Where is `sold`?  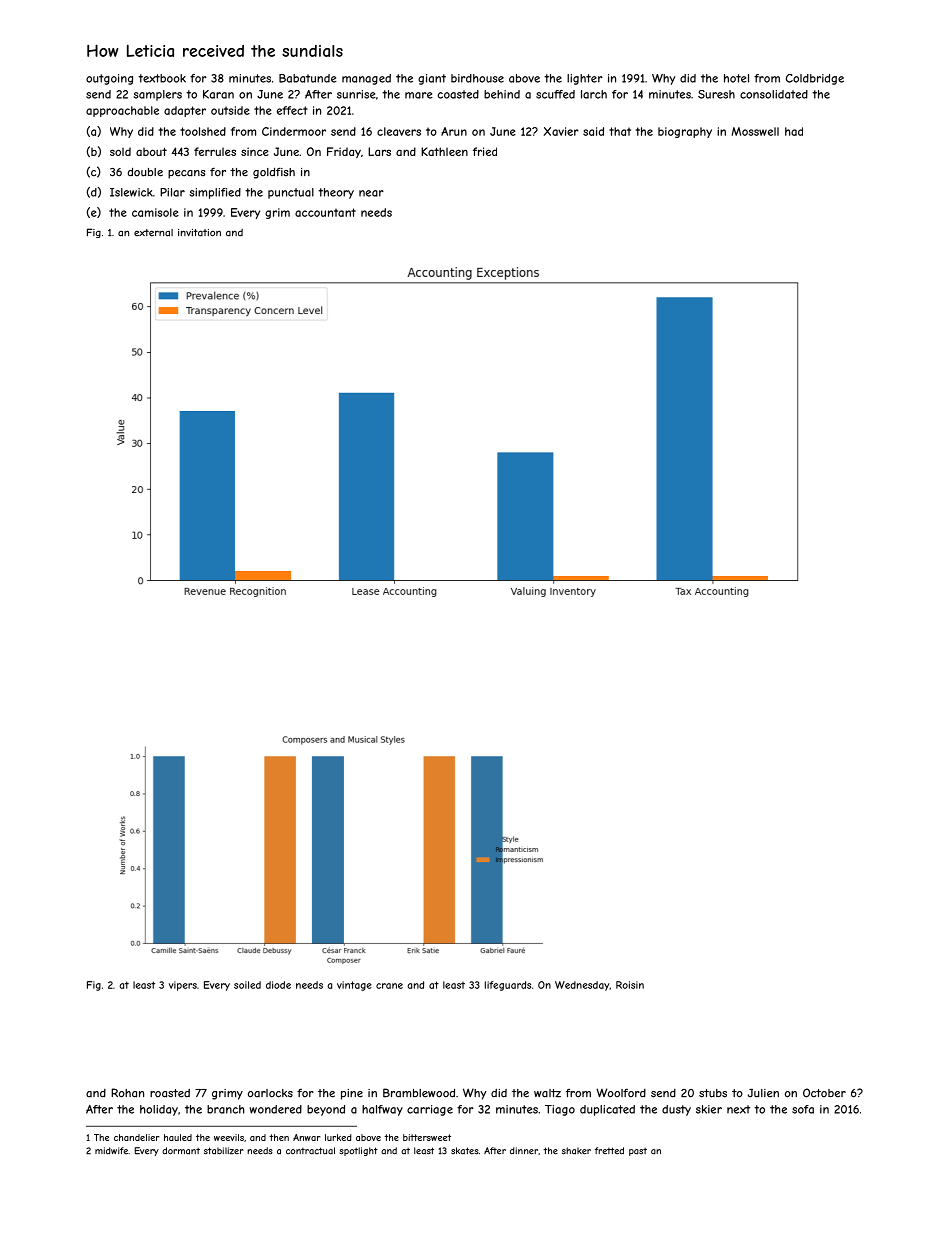 sold is located at coordinates (120, 151).
